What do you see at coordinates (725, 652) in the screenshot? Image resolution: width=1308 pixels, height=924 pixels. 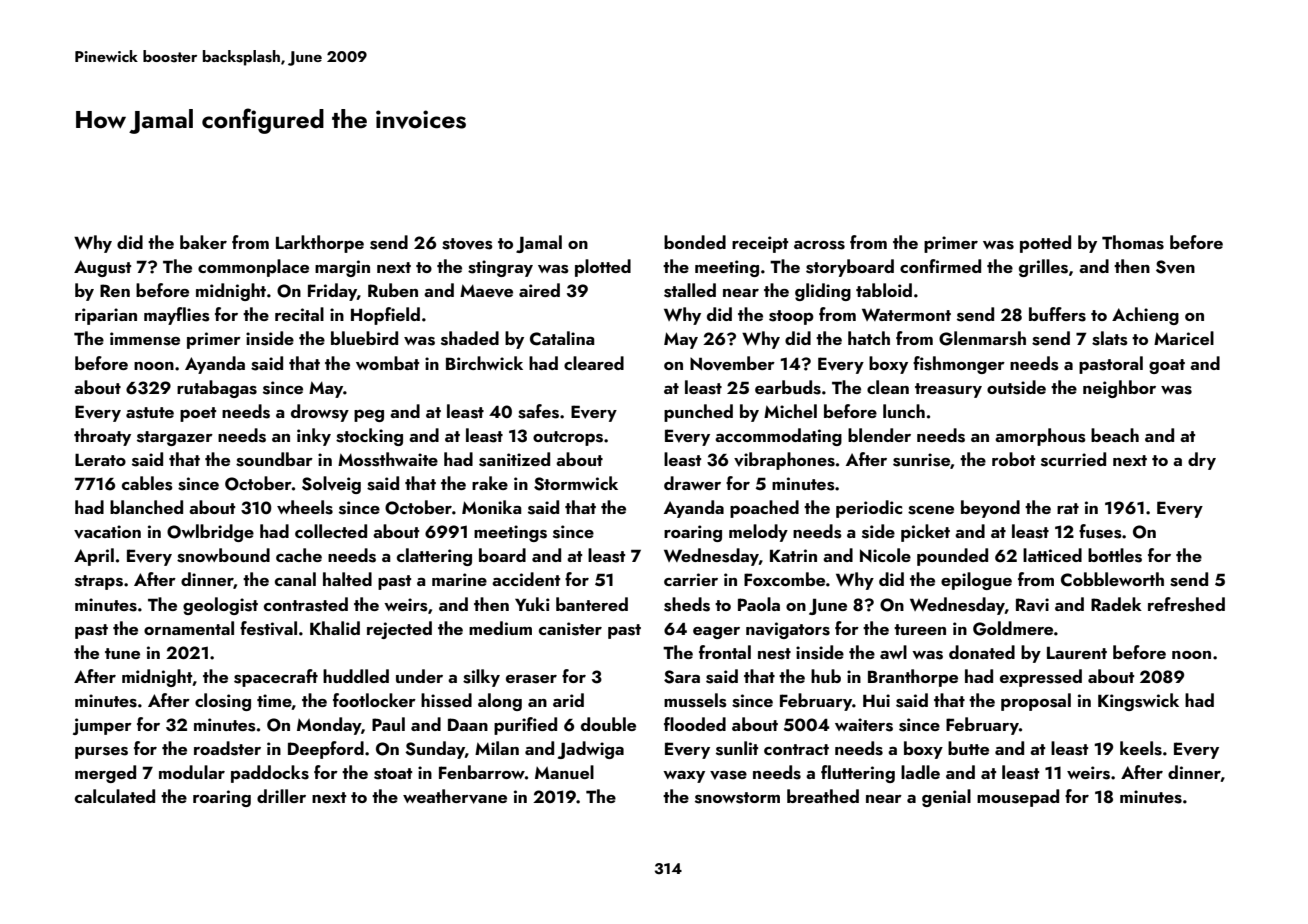 I see `frontal` at bounding box center [725, 652].
